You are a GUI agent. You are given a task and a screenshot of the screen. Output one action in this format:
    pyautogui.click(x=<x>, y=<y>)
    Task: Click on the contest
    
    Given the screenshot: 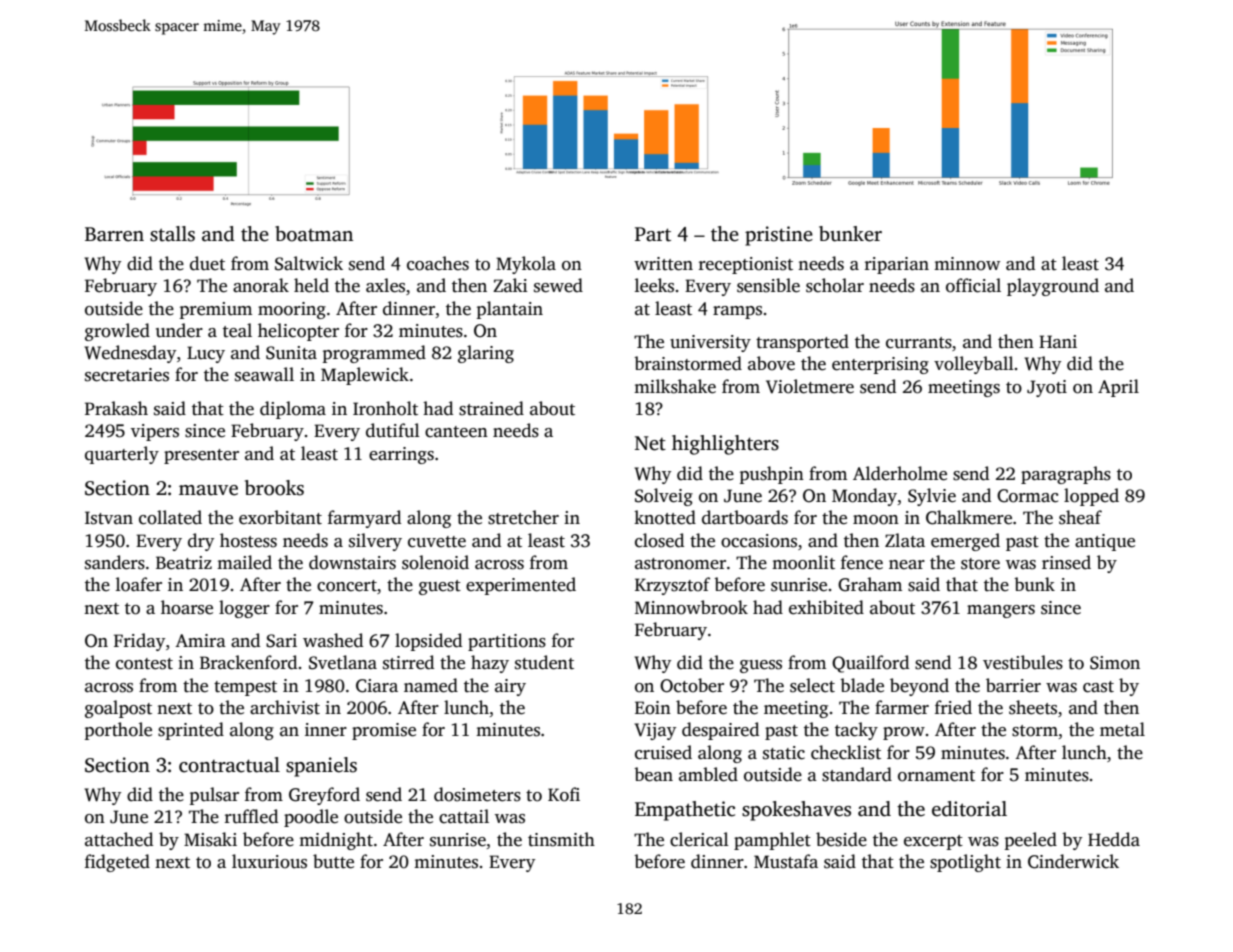 What is the action you would take?
    pyautogui.click(x=144, y=664)
